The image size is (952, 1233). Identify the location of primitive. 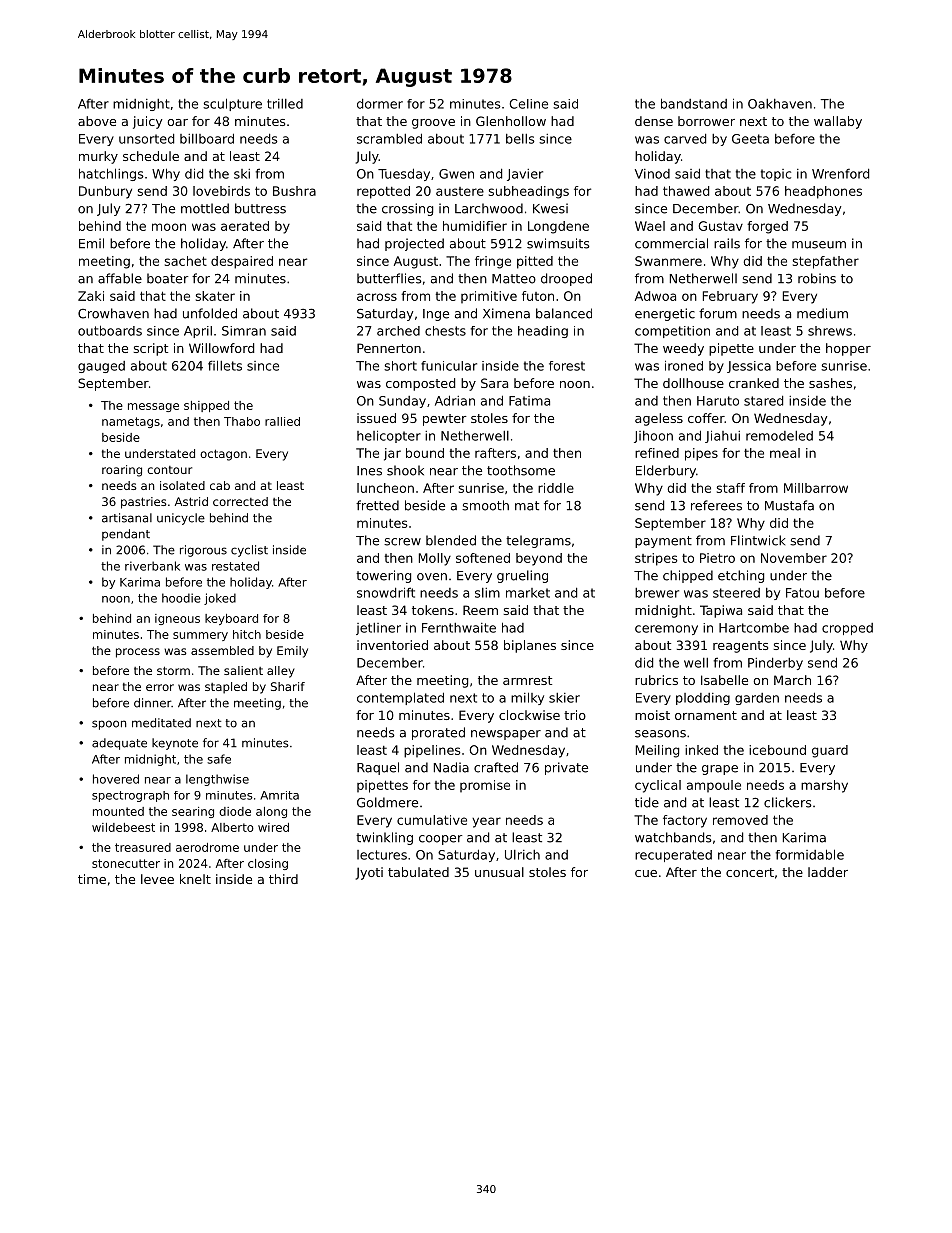
(489, 297).
